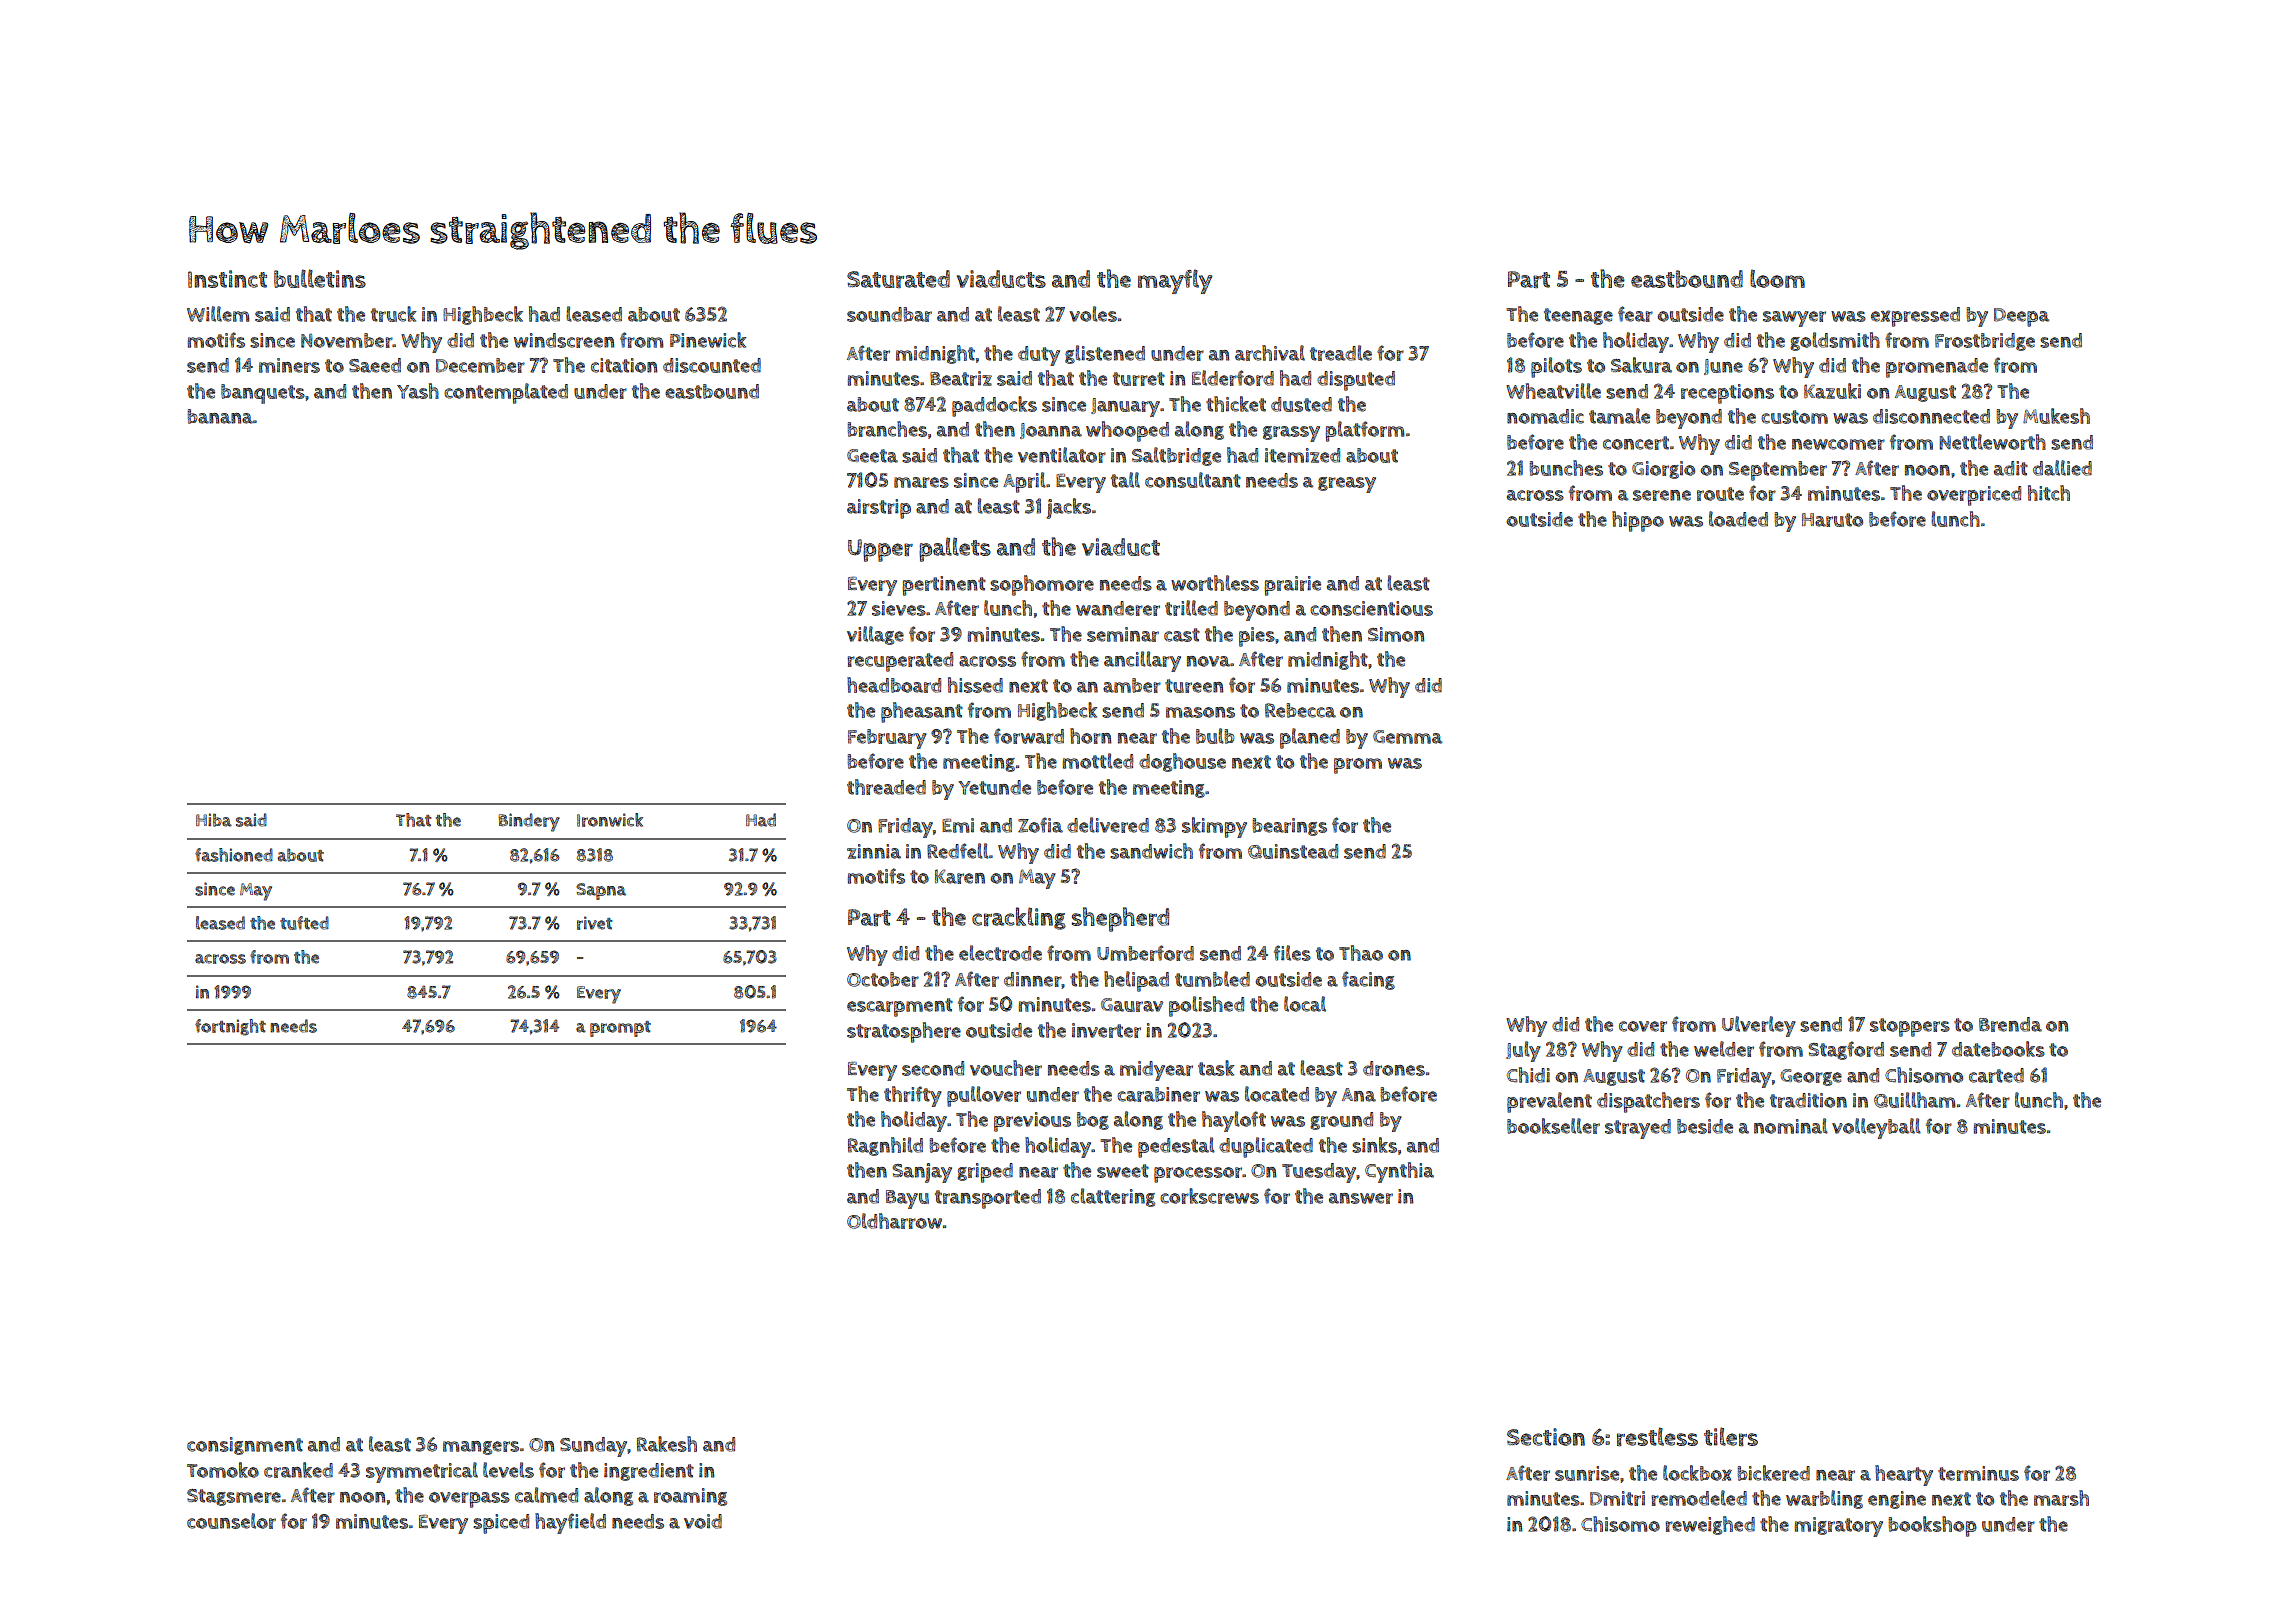 This document has width=2292, height=1620. What do you see at coordinates (1127, 431) in the document?
I see `whooped` at bounding box center [1127, 431].
